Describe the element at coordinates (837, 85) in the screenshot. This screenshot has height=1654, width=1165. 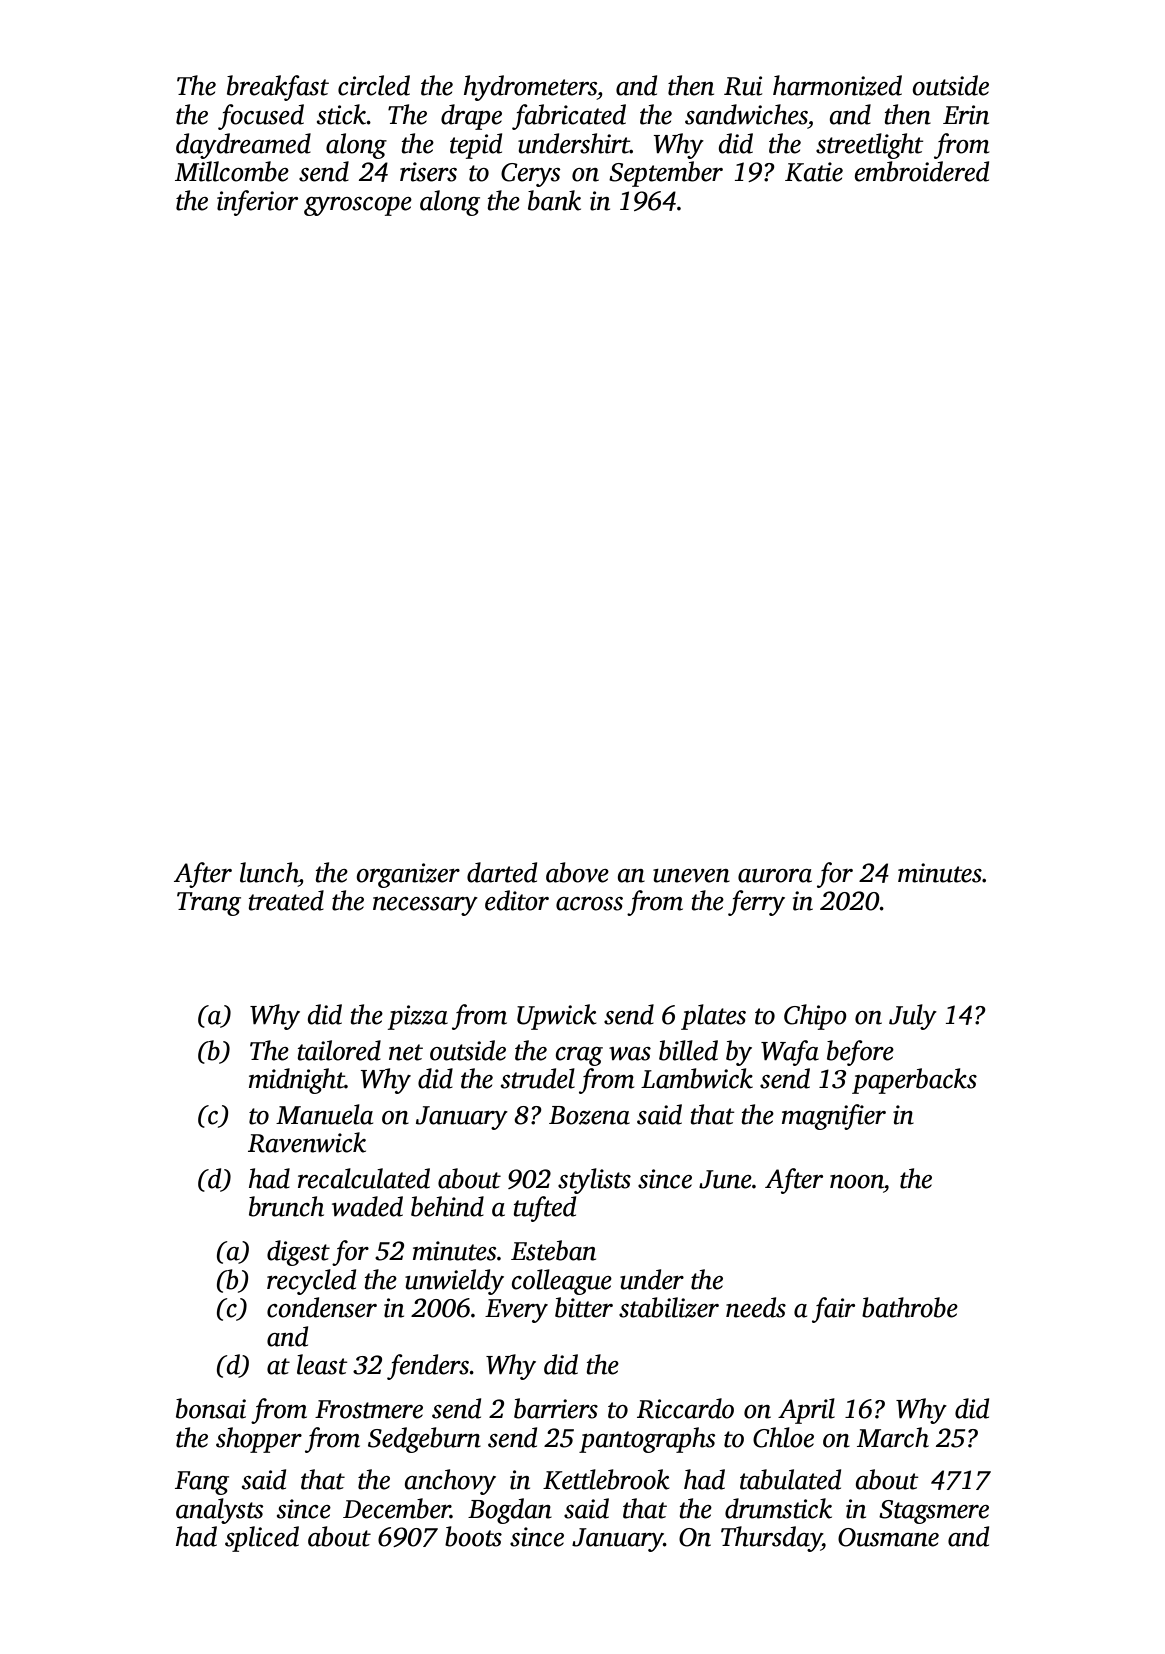
I see `harmonized` at that location.
